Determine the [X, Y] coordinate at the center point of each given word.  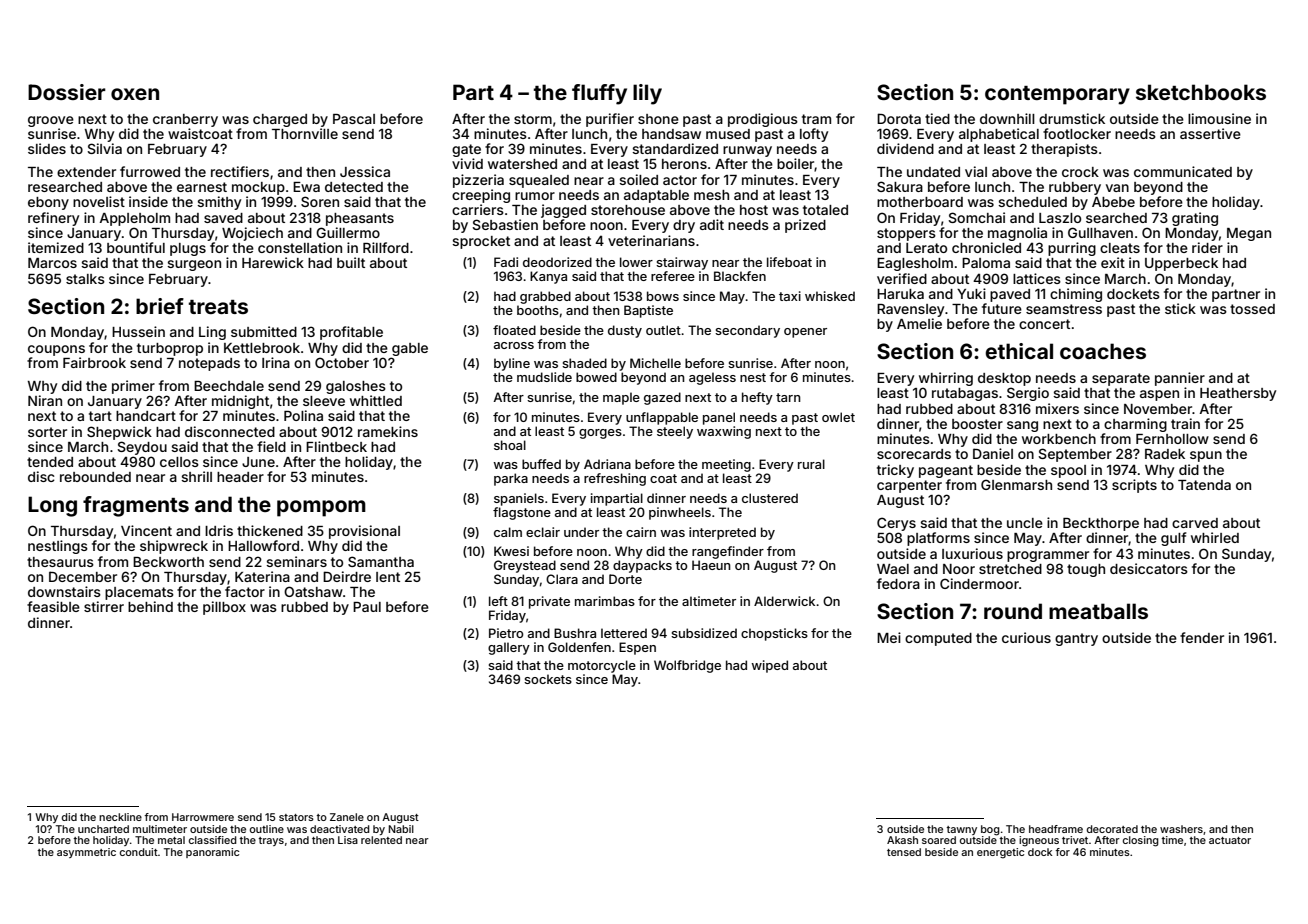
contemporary [1057, 95]
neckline [120, 817]
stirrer [104, 606]
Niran [45, 400]
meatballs [1098, 611]
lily [647, 94]
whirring [946, 379]
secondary [747, 331]
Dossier [67, 92]
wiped [770, 666]
